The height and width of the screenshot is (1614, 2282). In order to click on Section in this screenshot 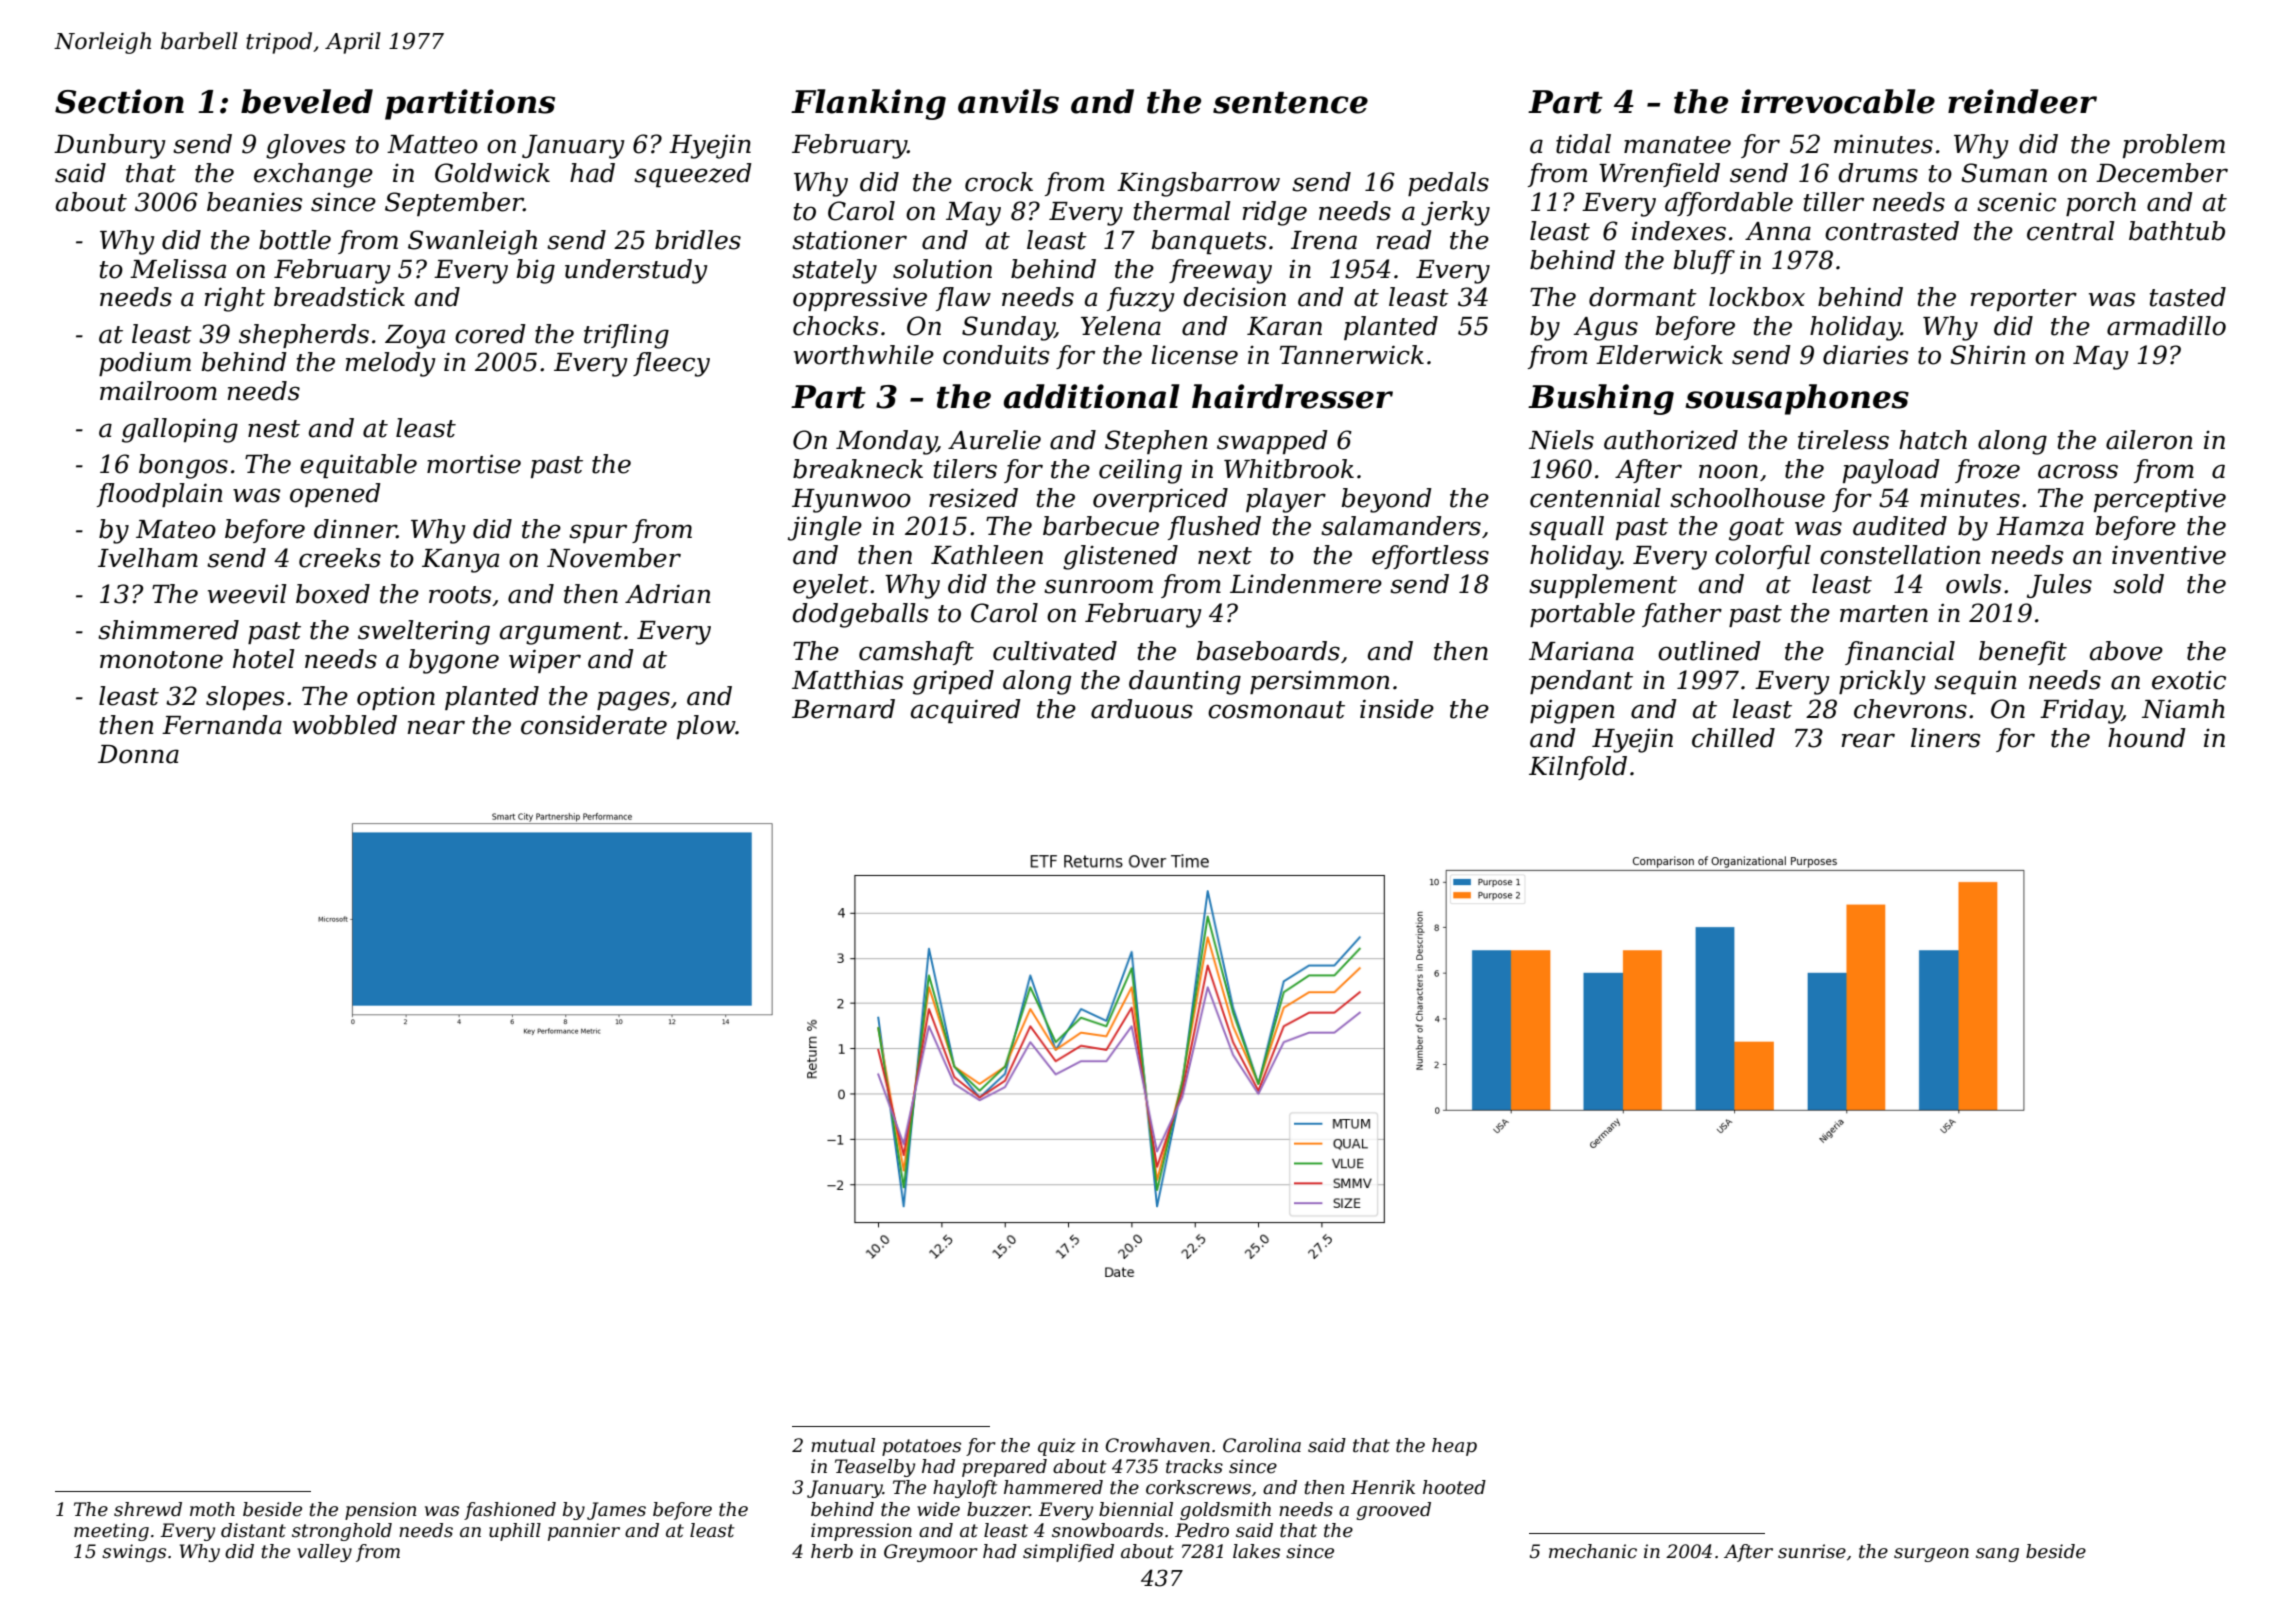, I will do `click(119, 101)`.
